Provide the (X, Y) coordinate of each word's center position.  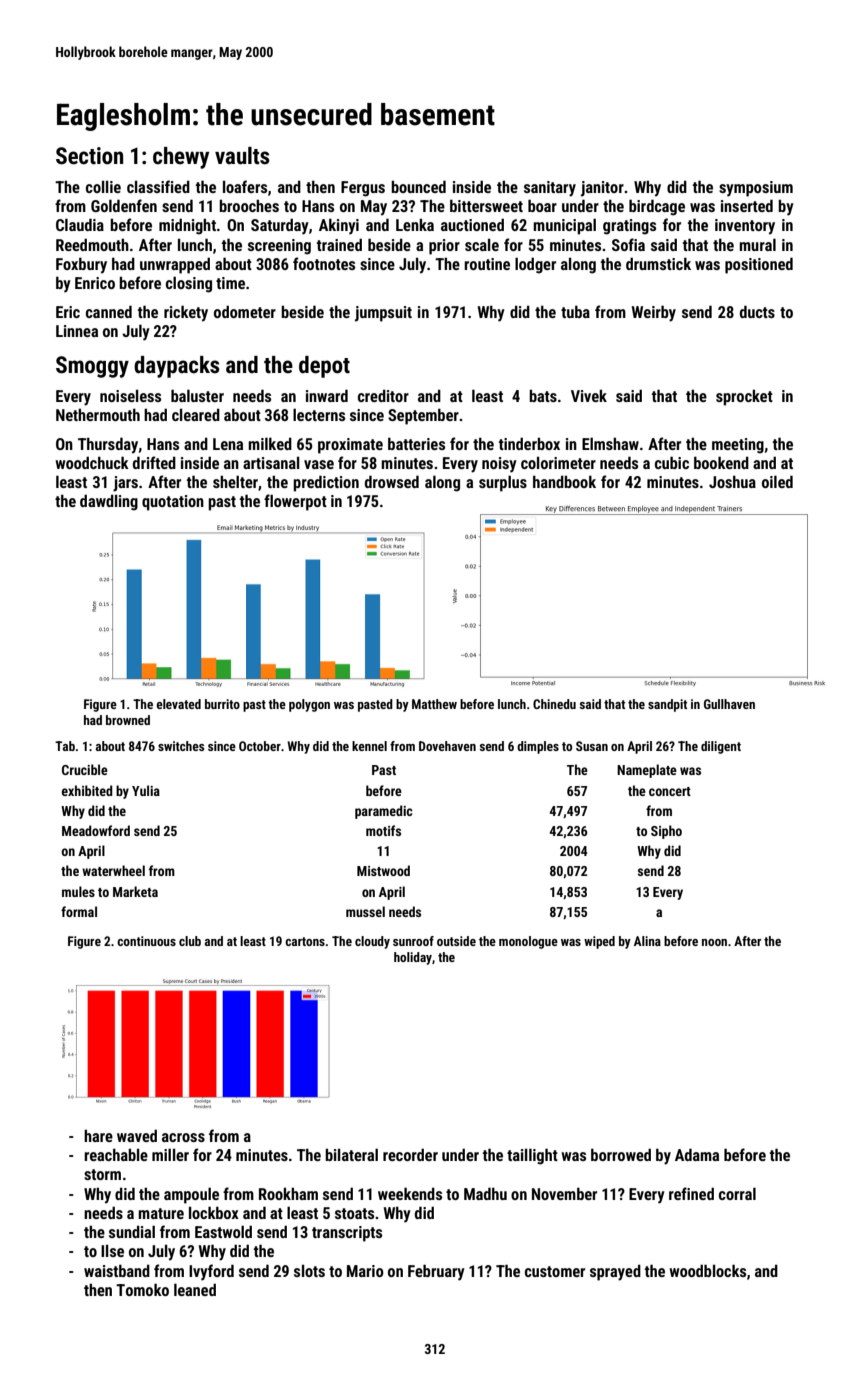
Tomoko (142, 1289)
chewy (181, 158)
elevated (178, 704)
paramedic (384, 812)
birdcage (657, 207)
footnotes (324, 263)
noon (714, 942)
